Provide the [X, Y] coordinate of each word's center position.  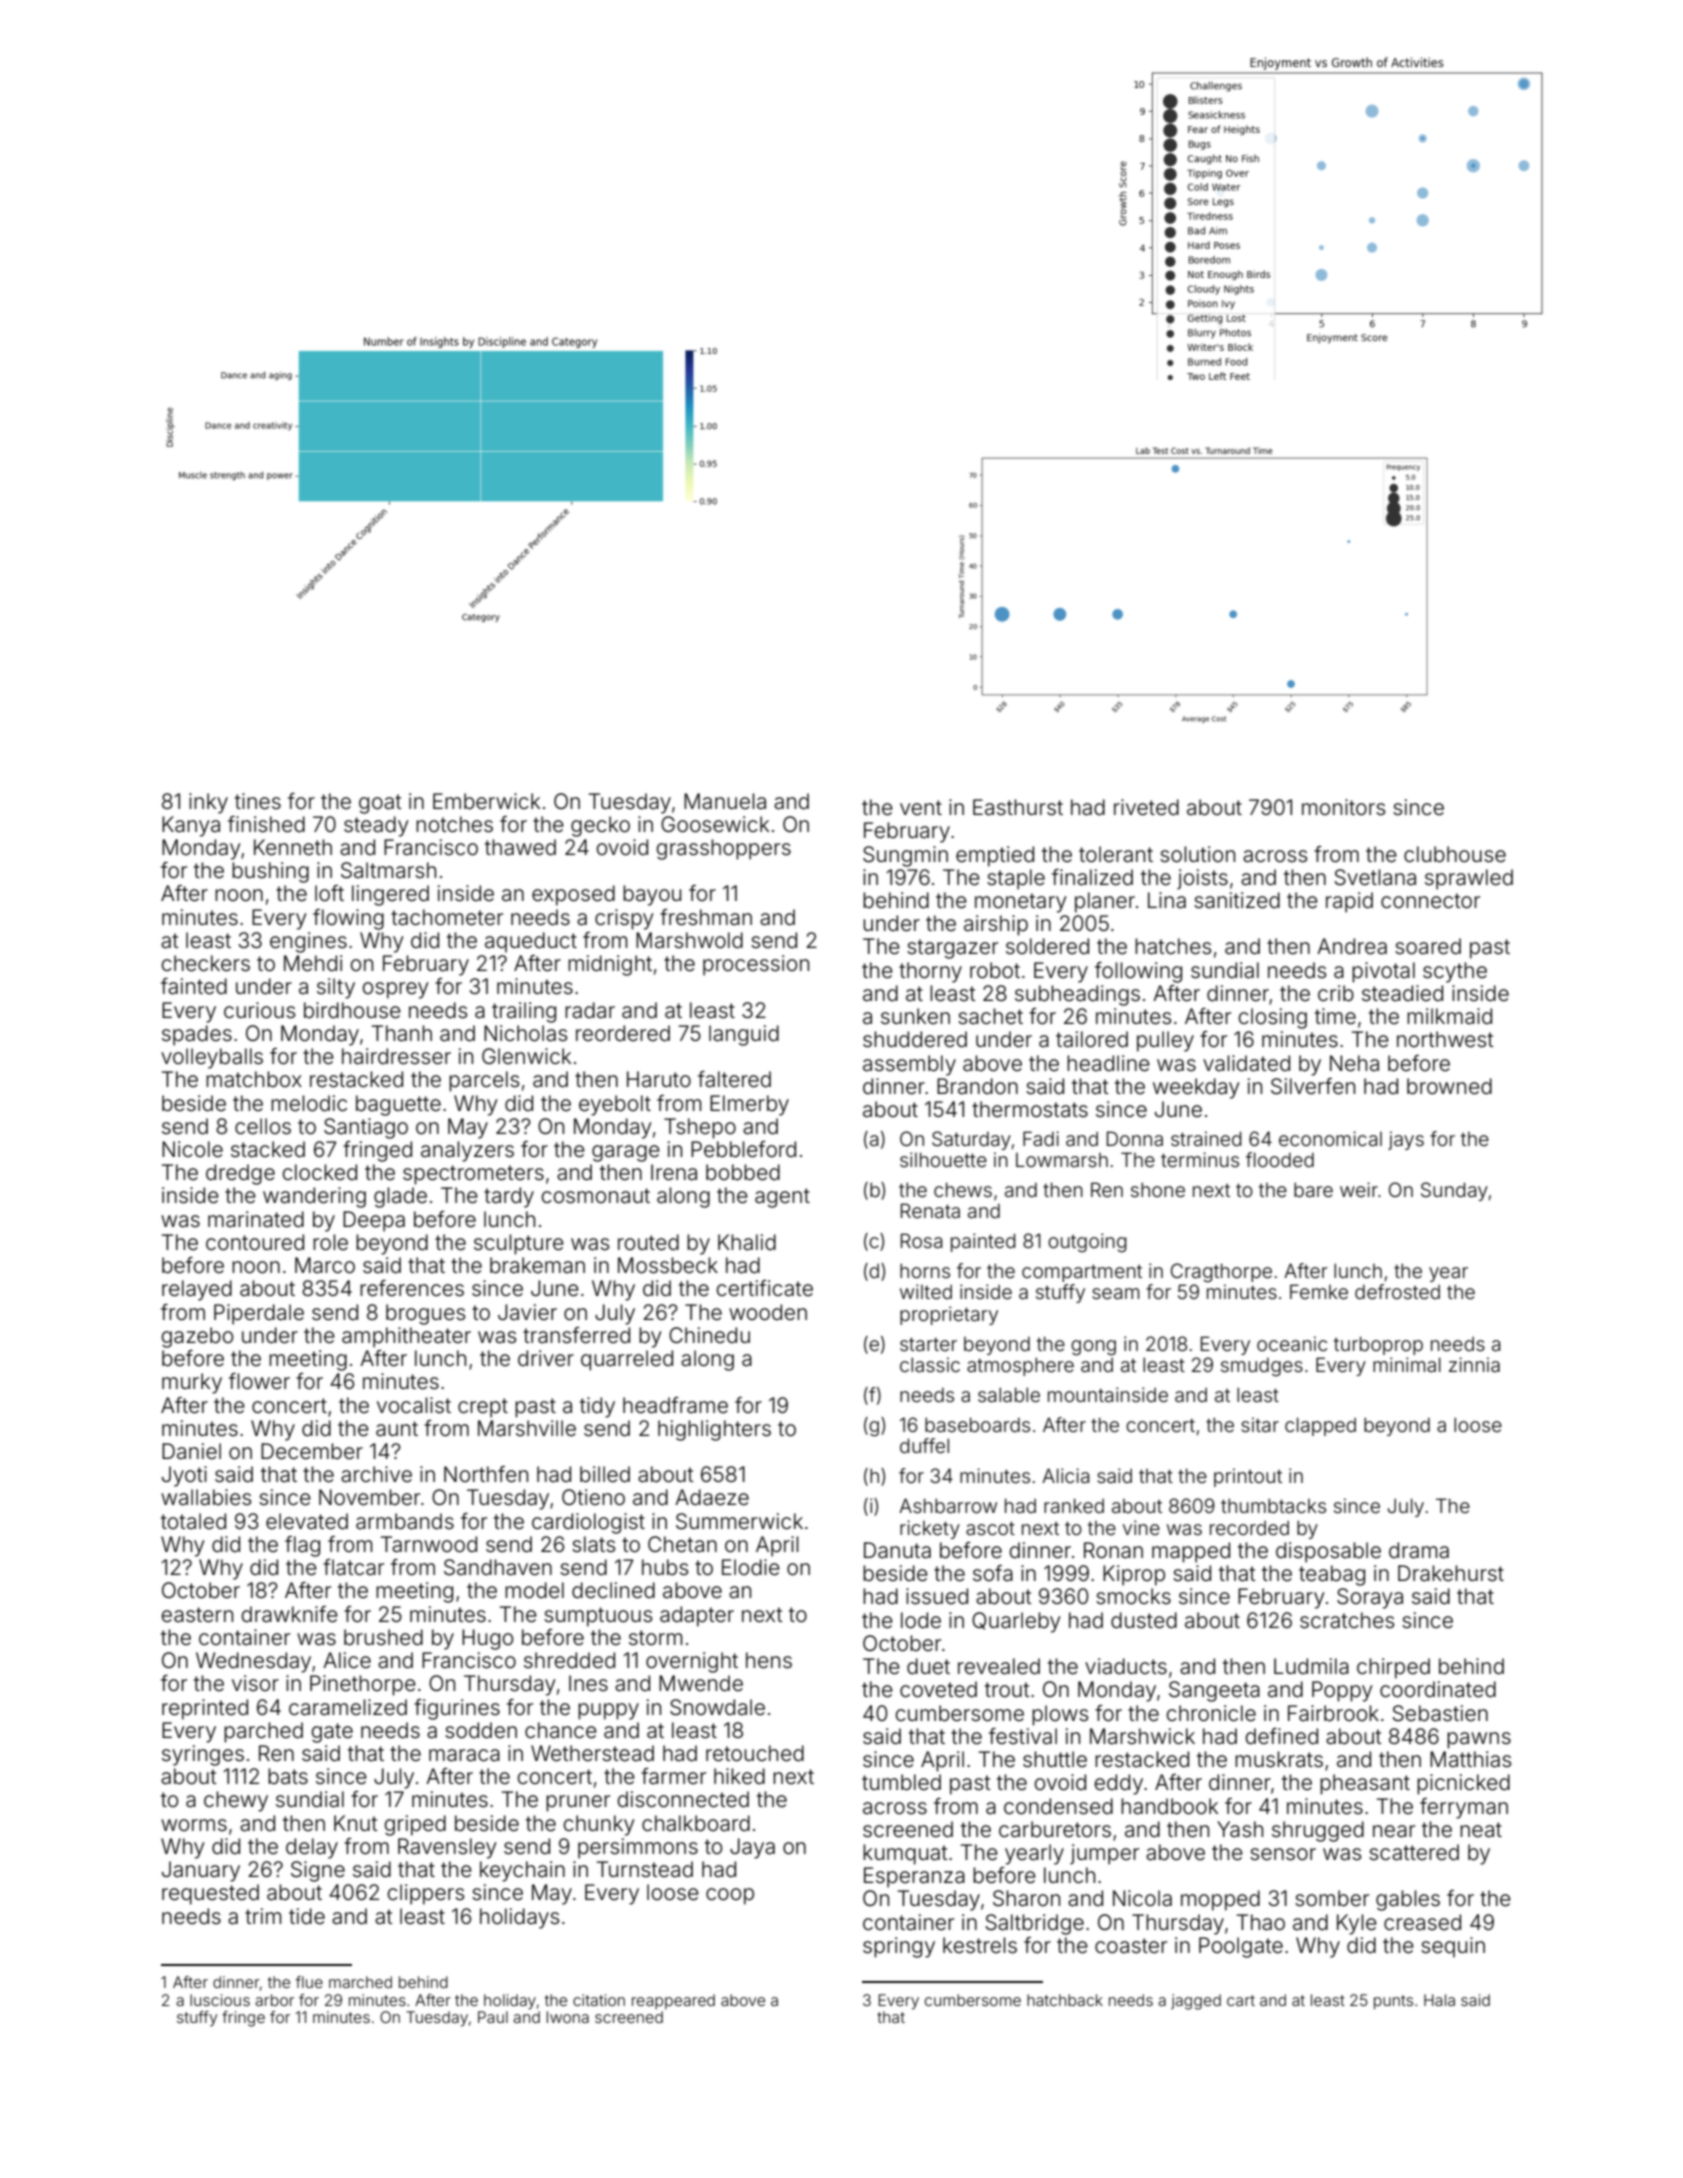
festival [1023, 1736]
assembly [909, 1065]
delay [312, 1848]
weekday [1196, 1088]
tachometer [447, 917]
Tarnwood [429, 1544]
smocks [1133, 1596]
